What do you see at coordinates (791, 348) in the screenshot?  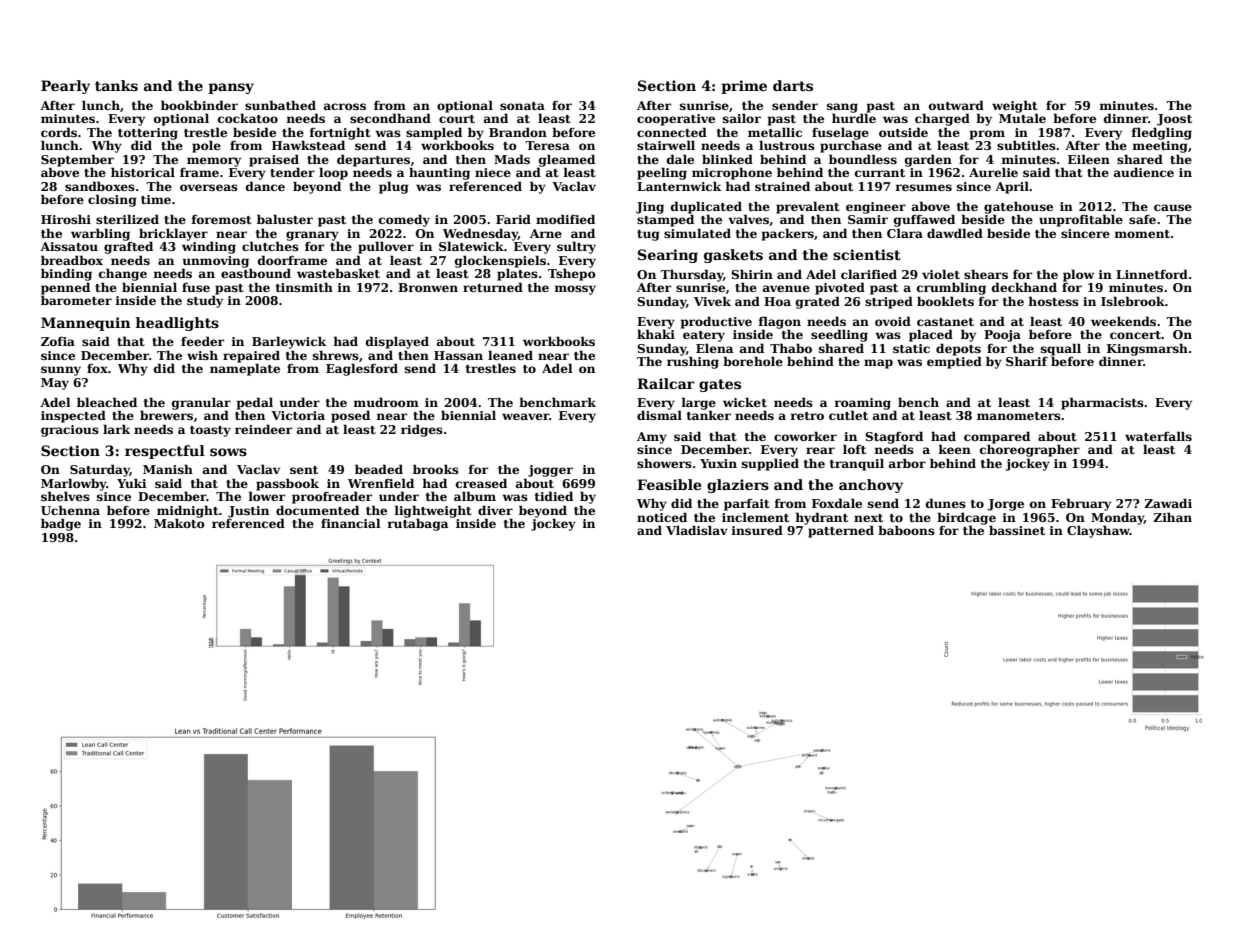 I see `Thabo` at bounding box center [791, 348].
